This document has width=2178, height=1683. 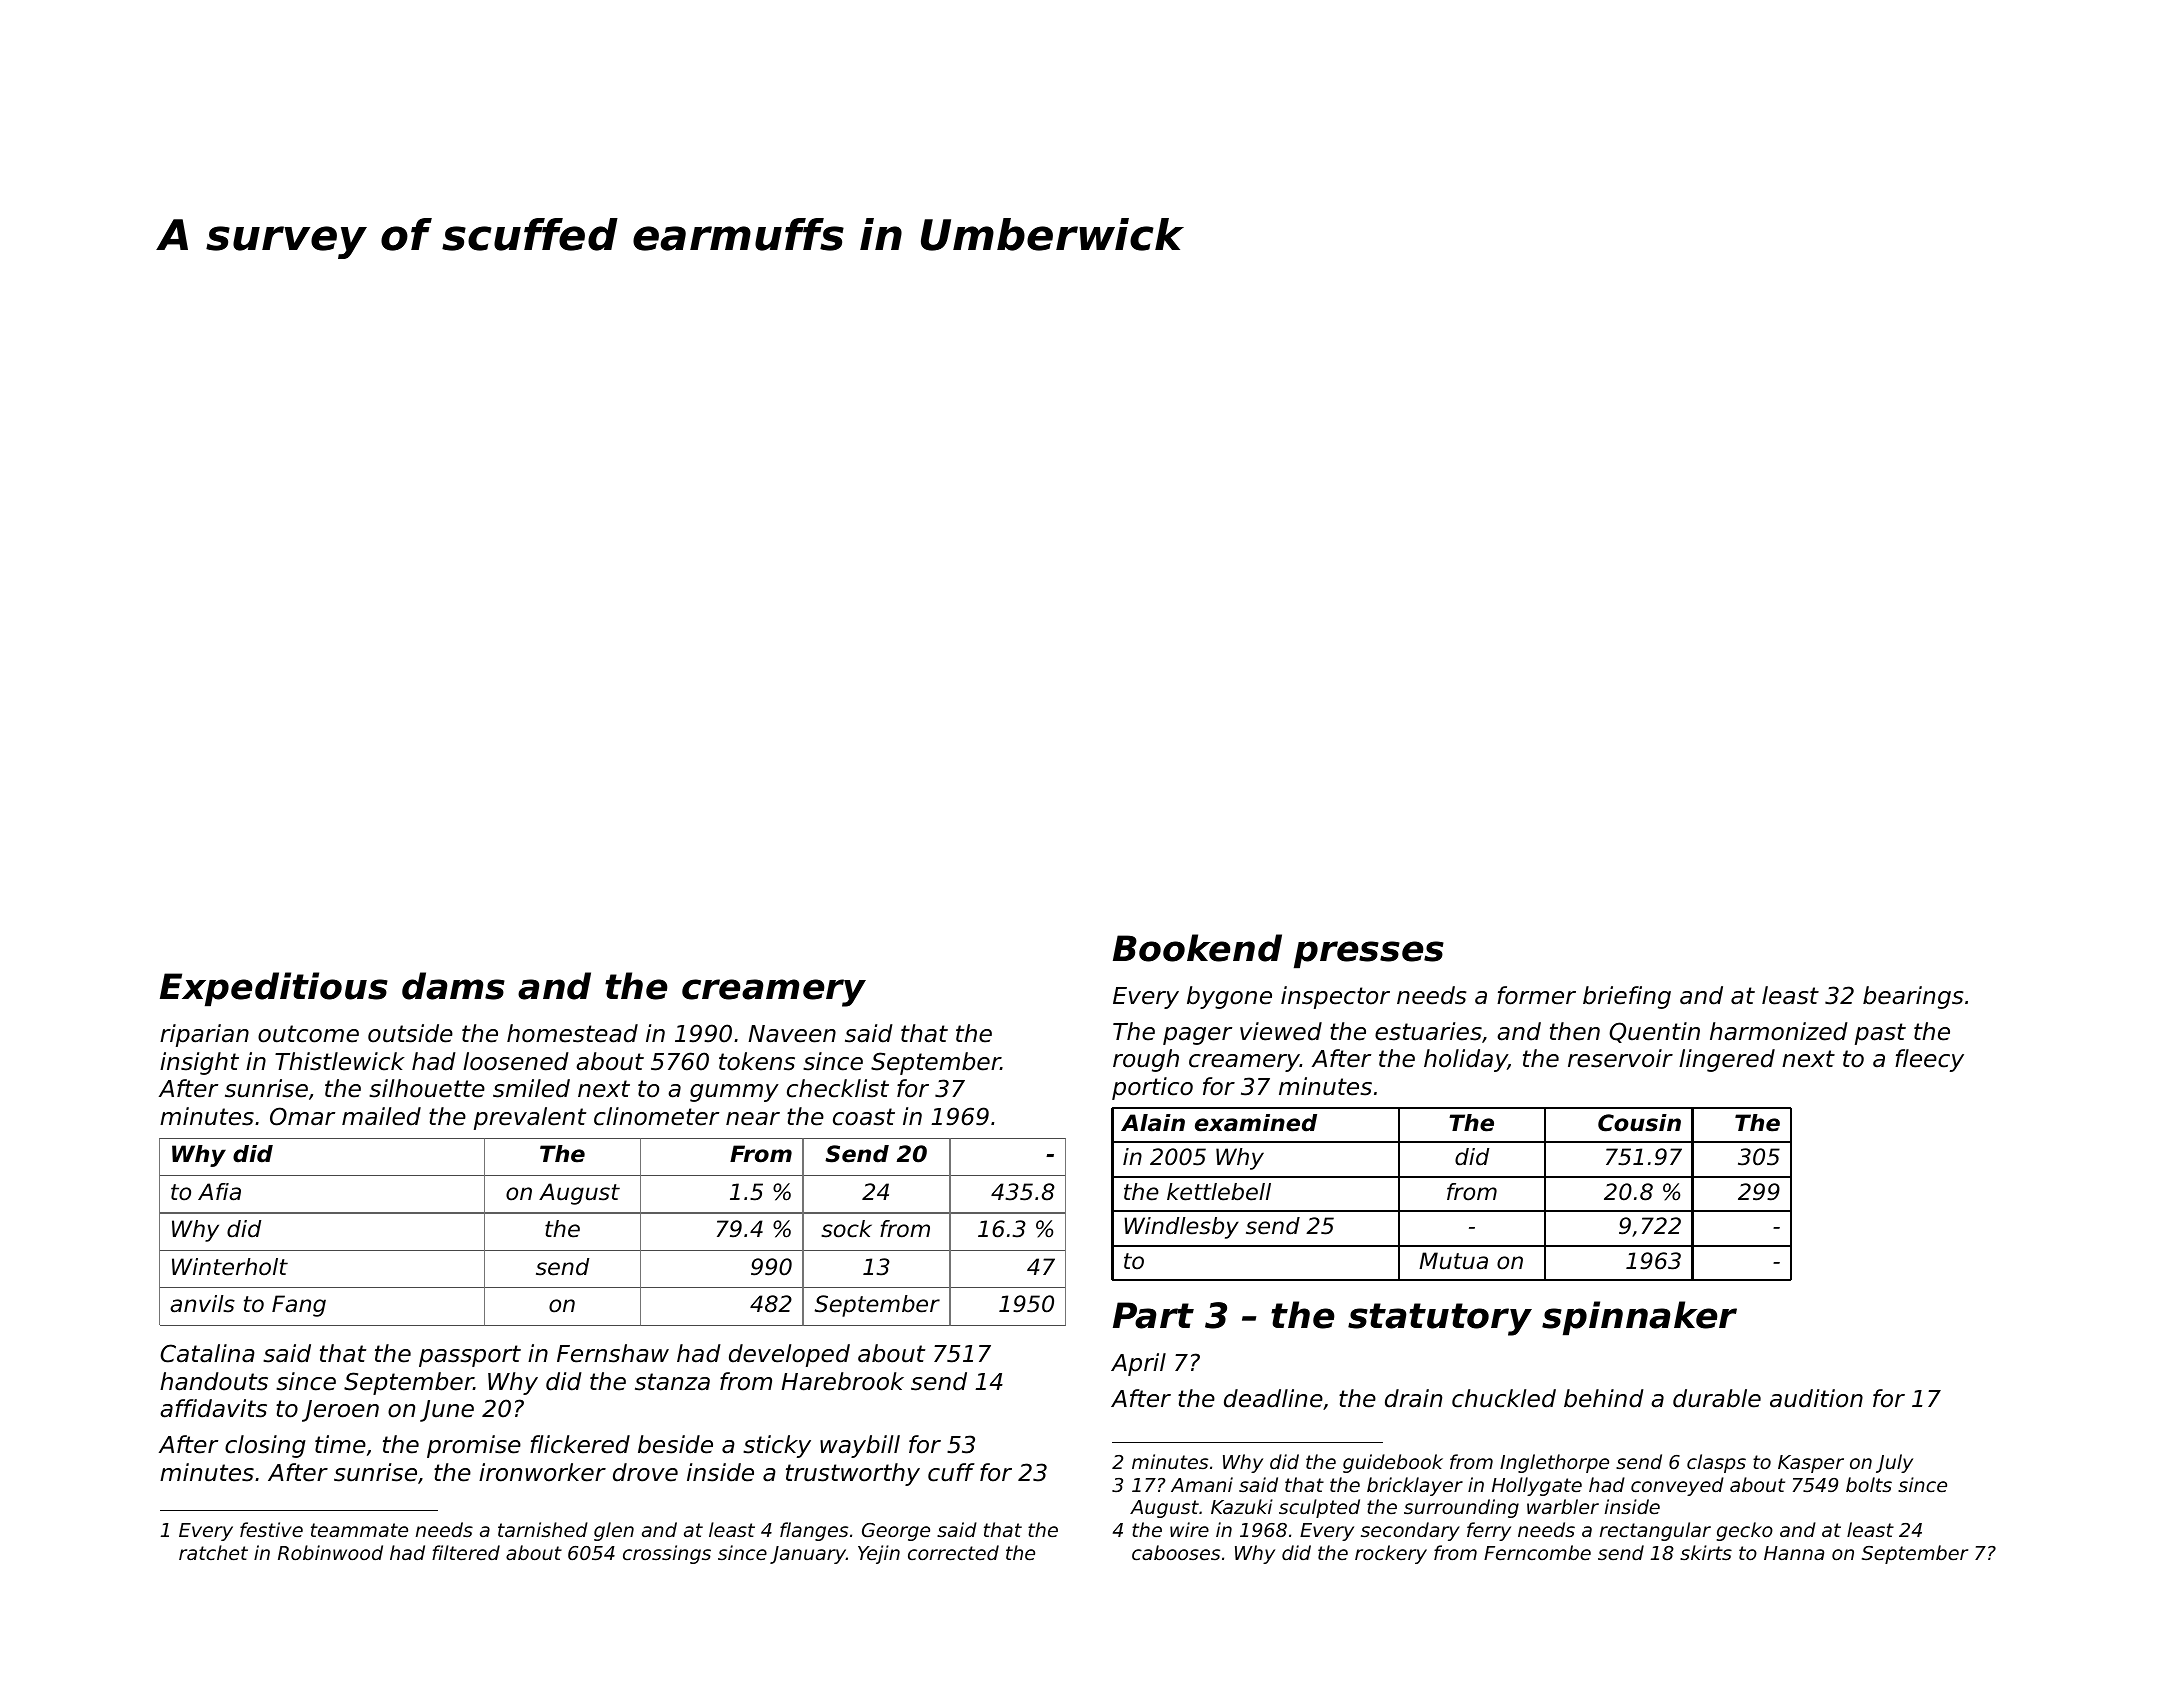 What do you see at coordinates (466, 1552) in the document?
I see `filtered` at bounding box center [466, 1552].
